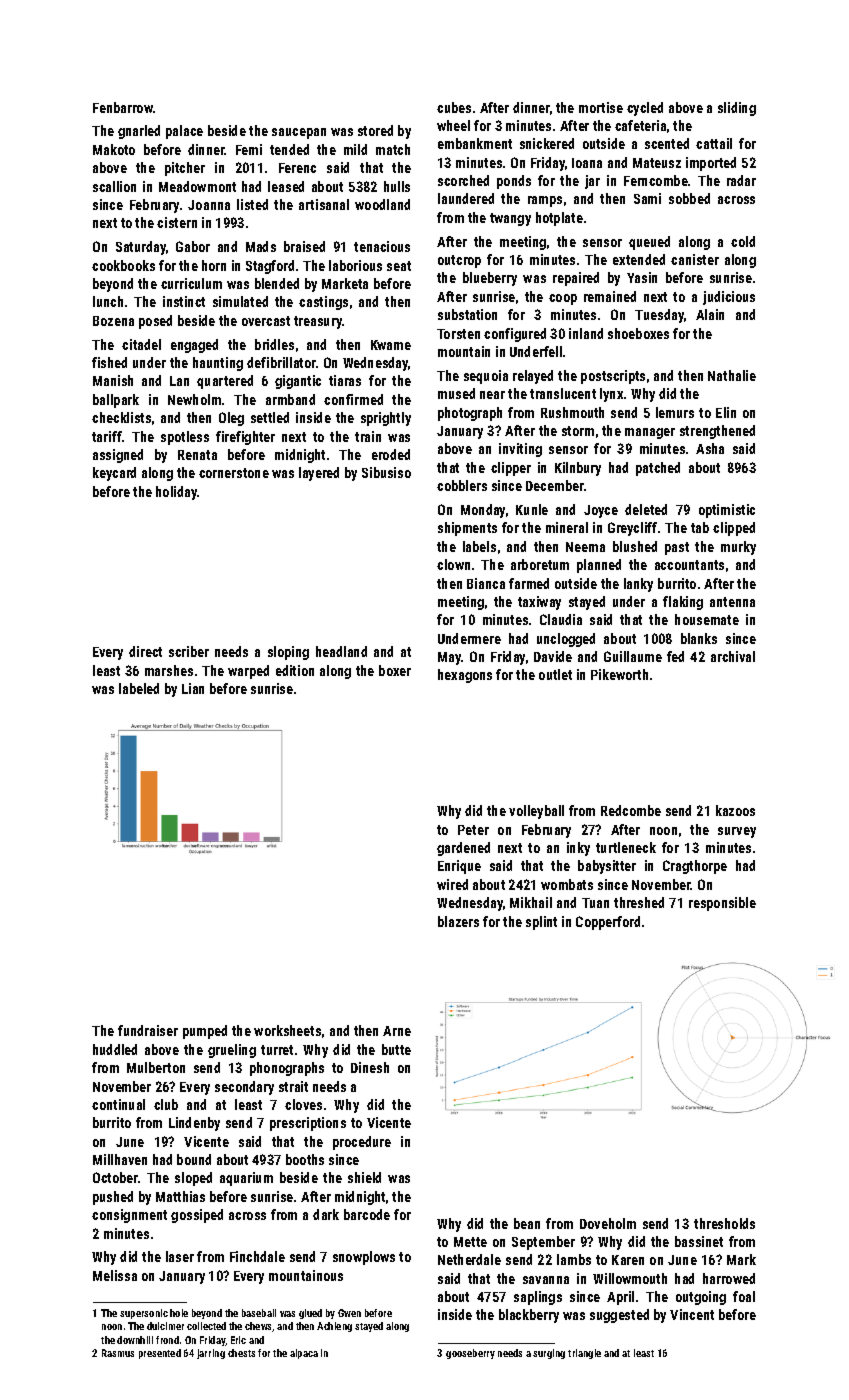 The width and height of the screenshot is (849, 1400). I want to click on sliding, so click(737, 109).
